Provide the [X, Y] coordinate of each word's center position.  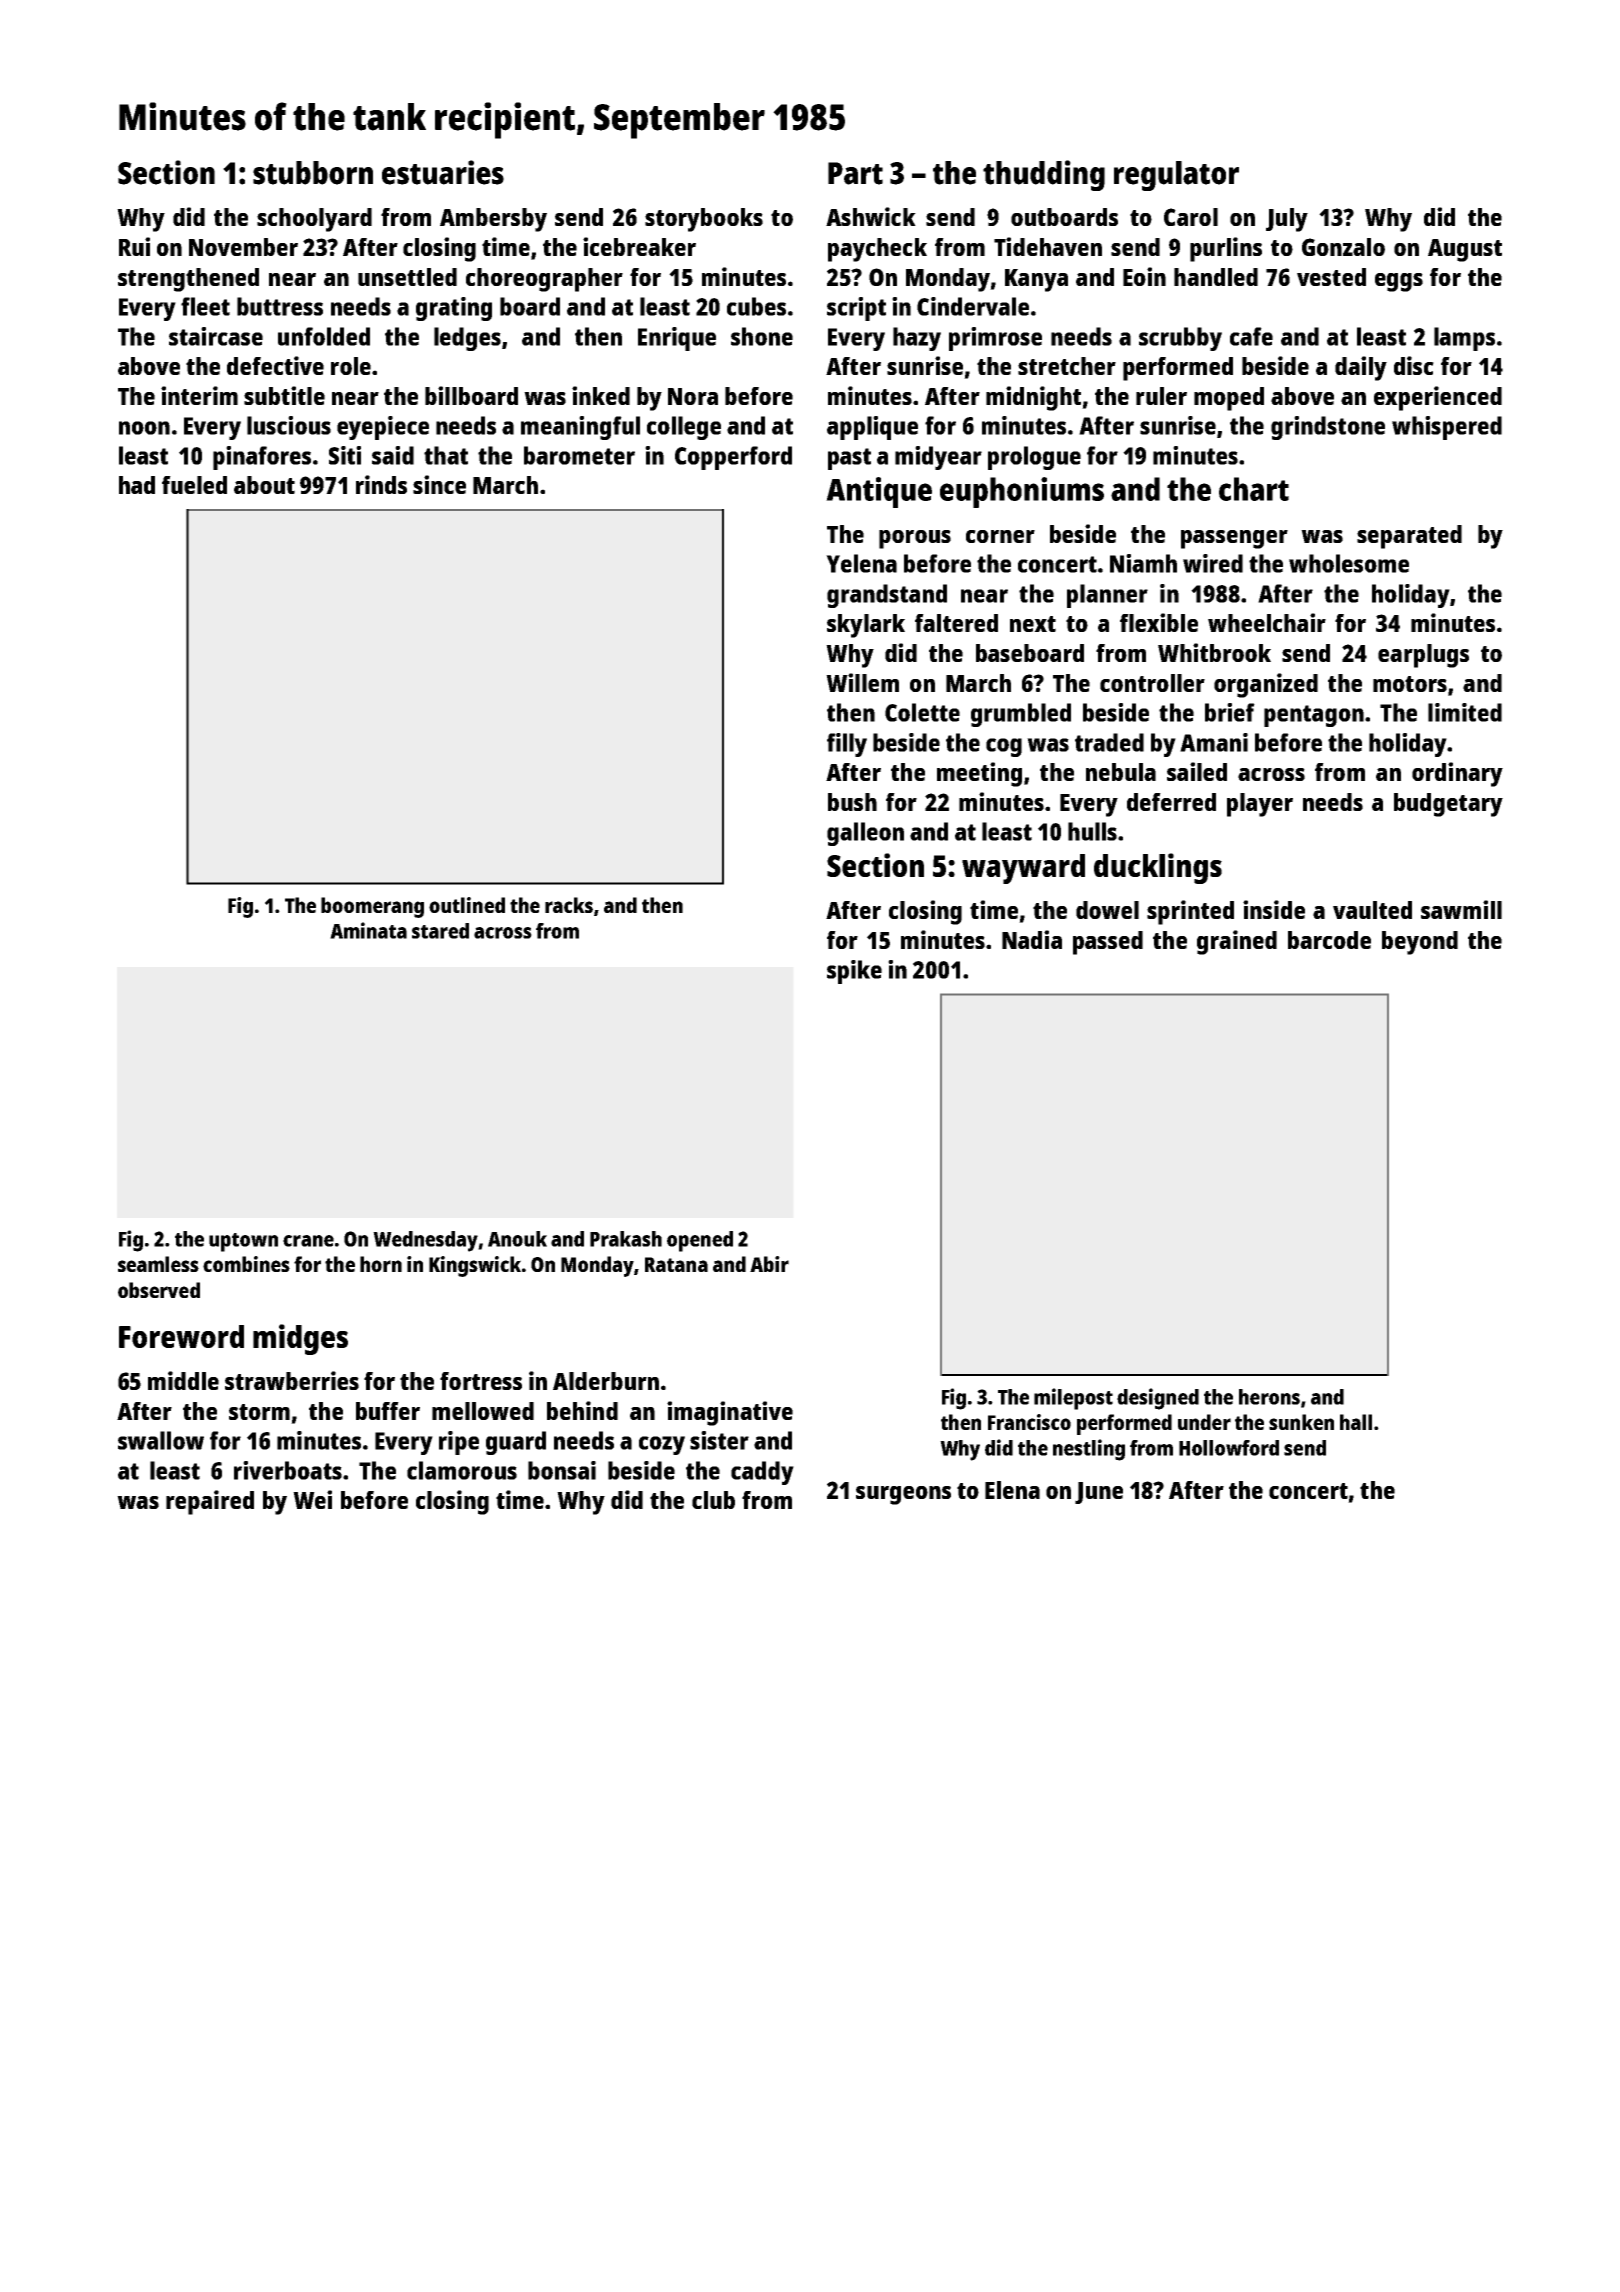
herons [1269, 1397]
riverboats [288, 1470]
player [1260, 805]
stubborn [313, 173]
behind [582, 1410]
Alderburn [606, 1381]
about [264, 485]
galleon [865, 834]
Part [855, 173]
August [1465, 250]
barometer [579, 455]
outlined [467, 905]
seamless [158, 1264]
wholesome [1349, 563]
